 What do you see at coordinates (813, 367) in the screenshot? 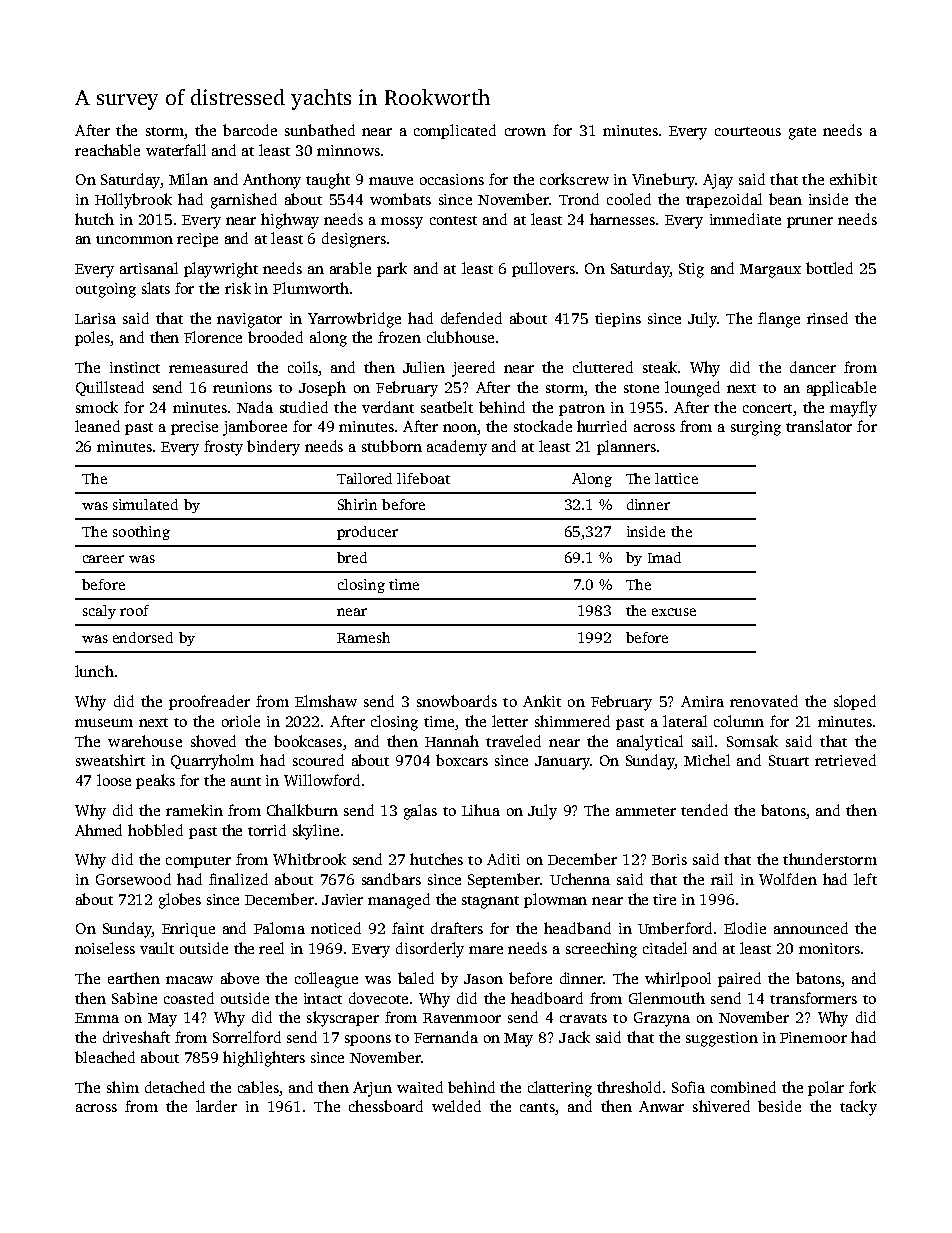
I see `dancer` at bounding box center [813, 367].
